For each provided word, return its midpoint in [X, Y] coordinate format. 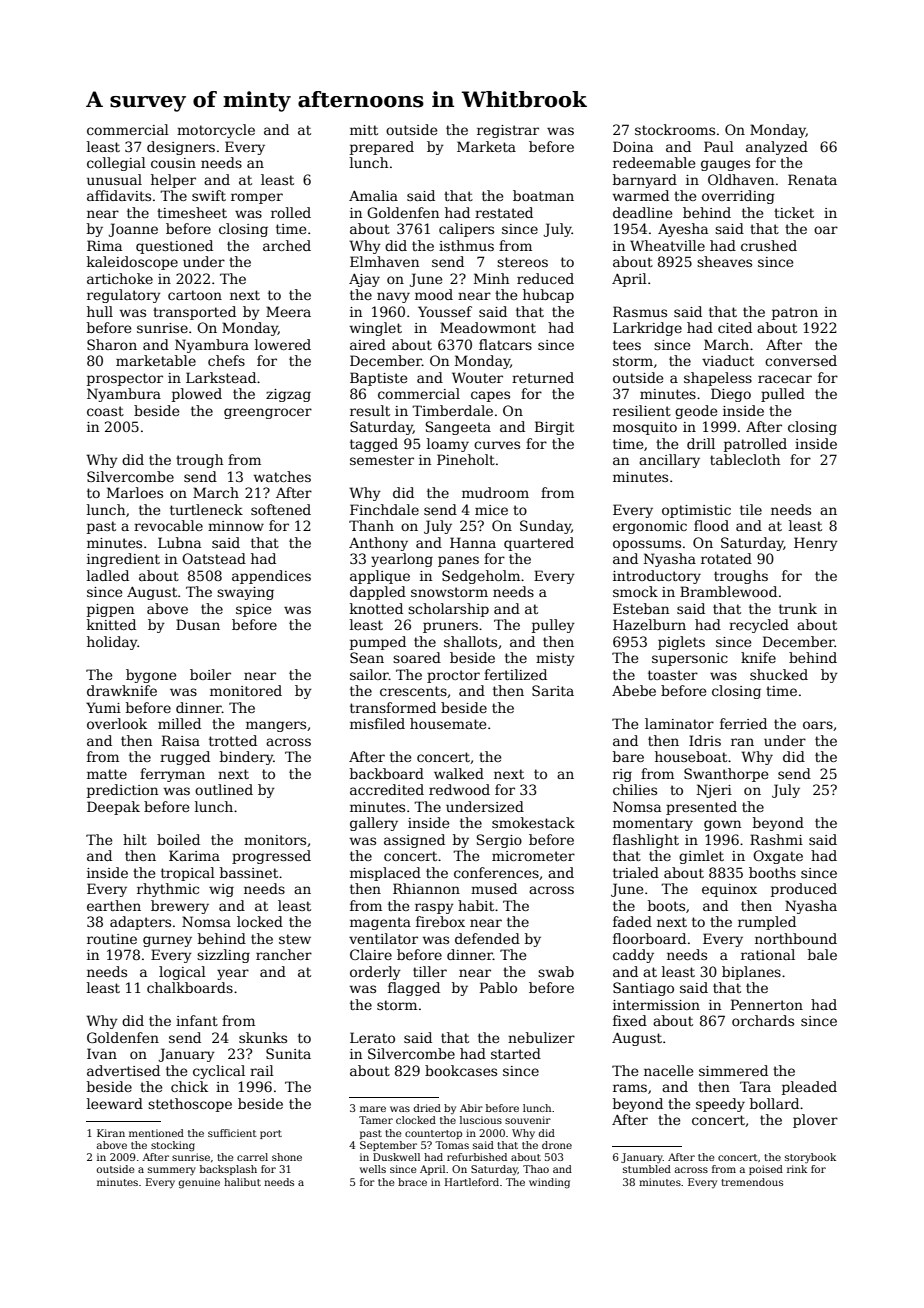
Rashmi [776, 839]
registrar [508, 131]
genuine [199, 1183]
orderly [375, 973]
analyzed [777, 148]
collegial [116, 164]
